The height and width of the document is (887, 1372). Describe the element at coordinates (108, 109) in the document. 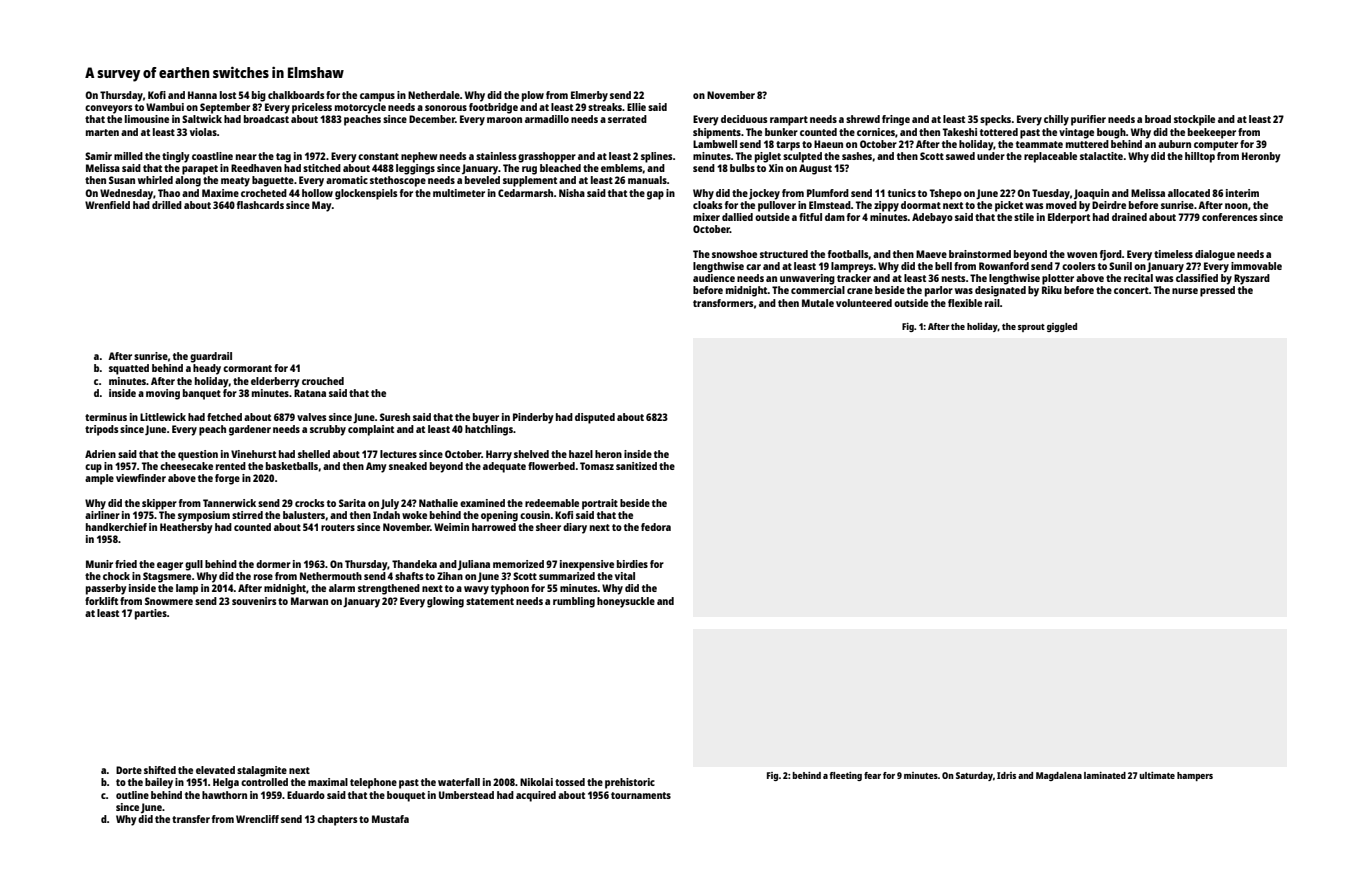

I see `conveyors` at that location.
